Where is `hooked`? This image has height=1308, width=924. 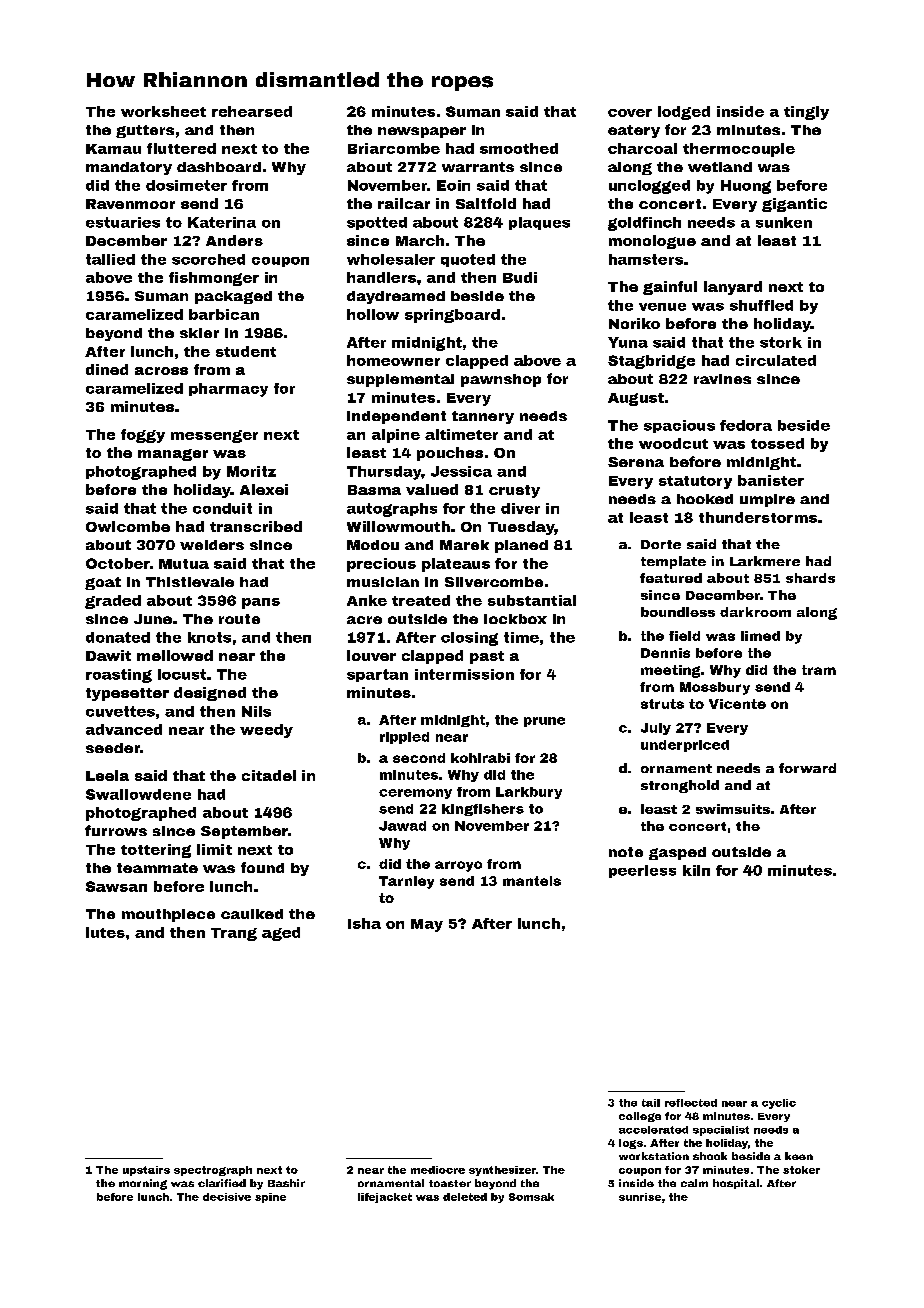 hooked is located at coordinates (705, 499).
